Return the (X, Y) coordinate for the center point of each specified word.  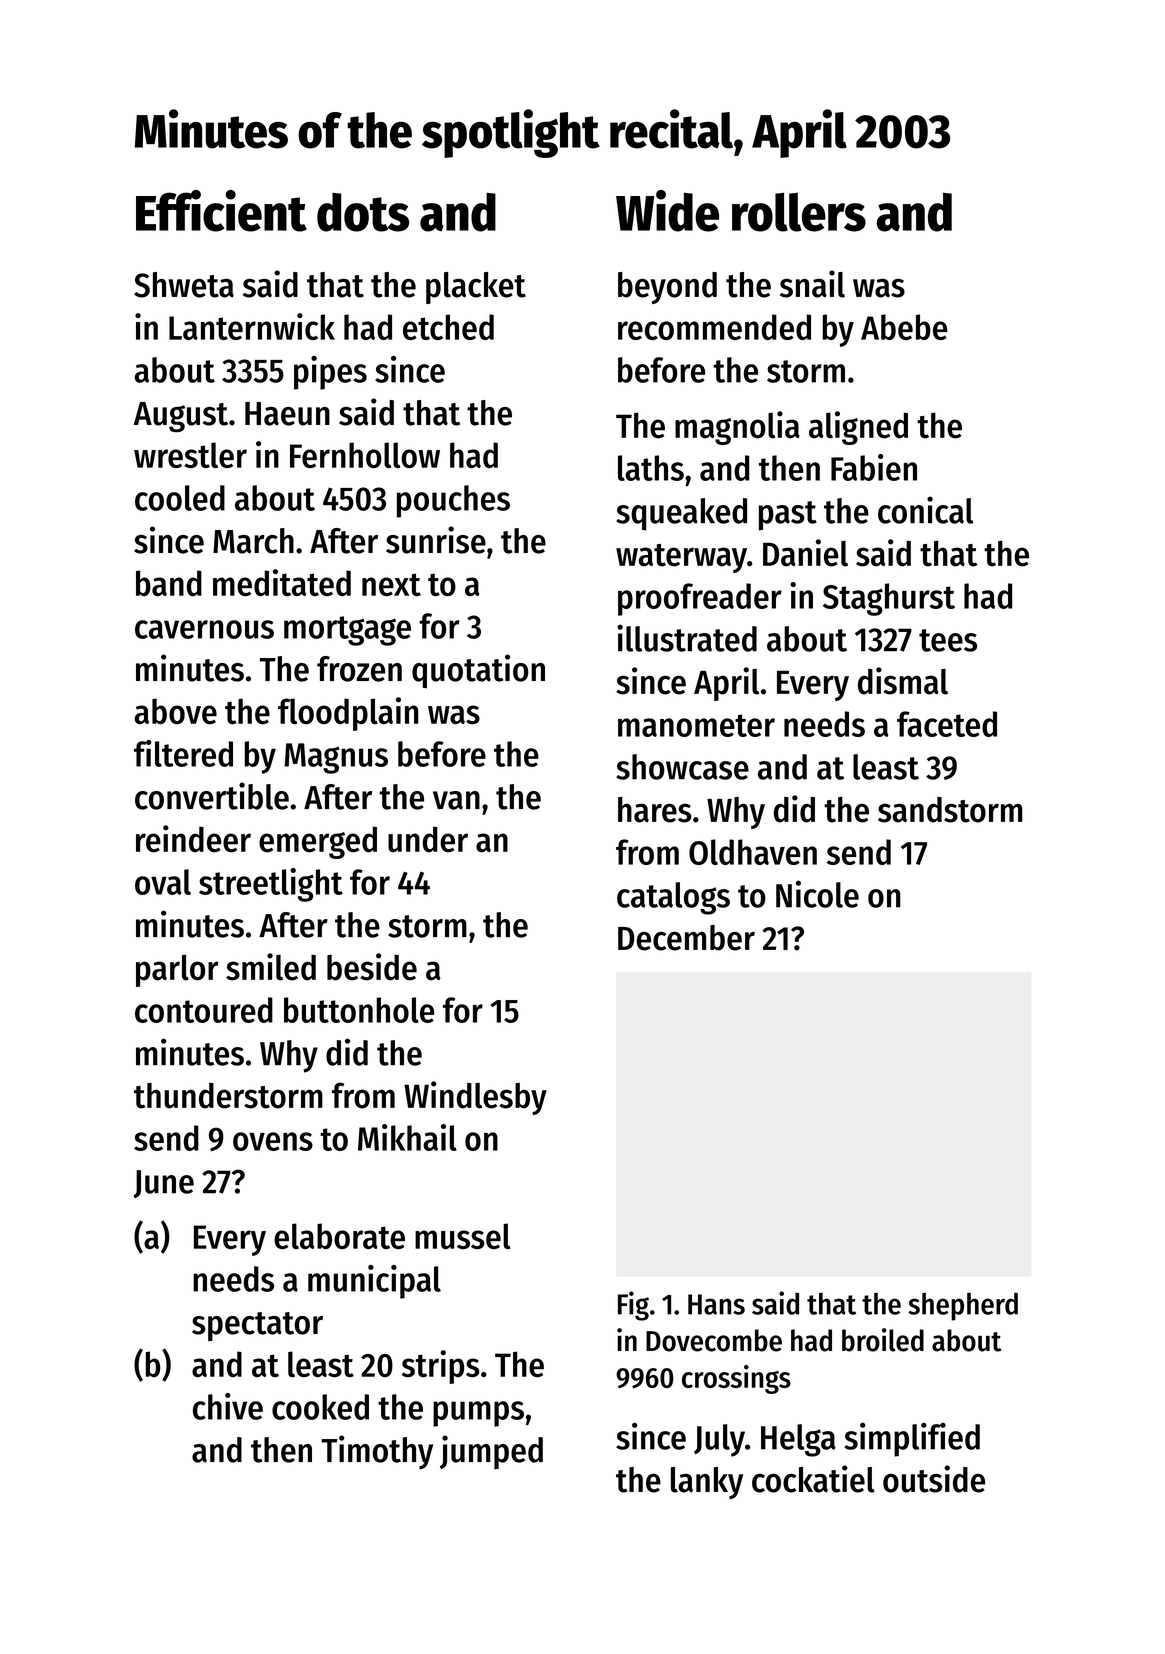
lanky (707, 1483)
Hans (716, 1304)
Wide (667, 211)
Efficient (221, 211)
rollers (799, 212)
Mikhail (407, 1137)
